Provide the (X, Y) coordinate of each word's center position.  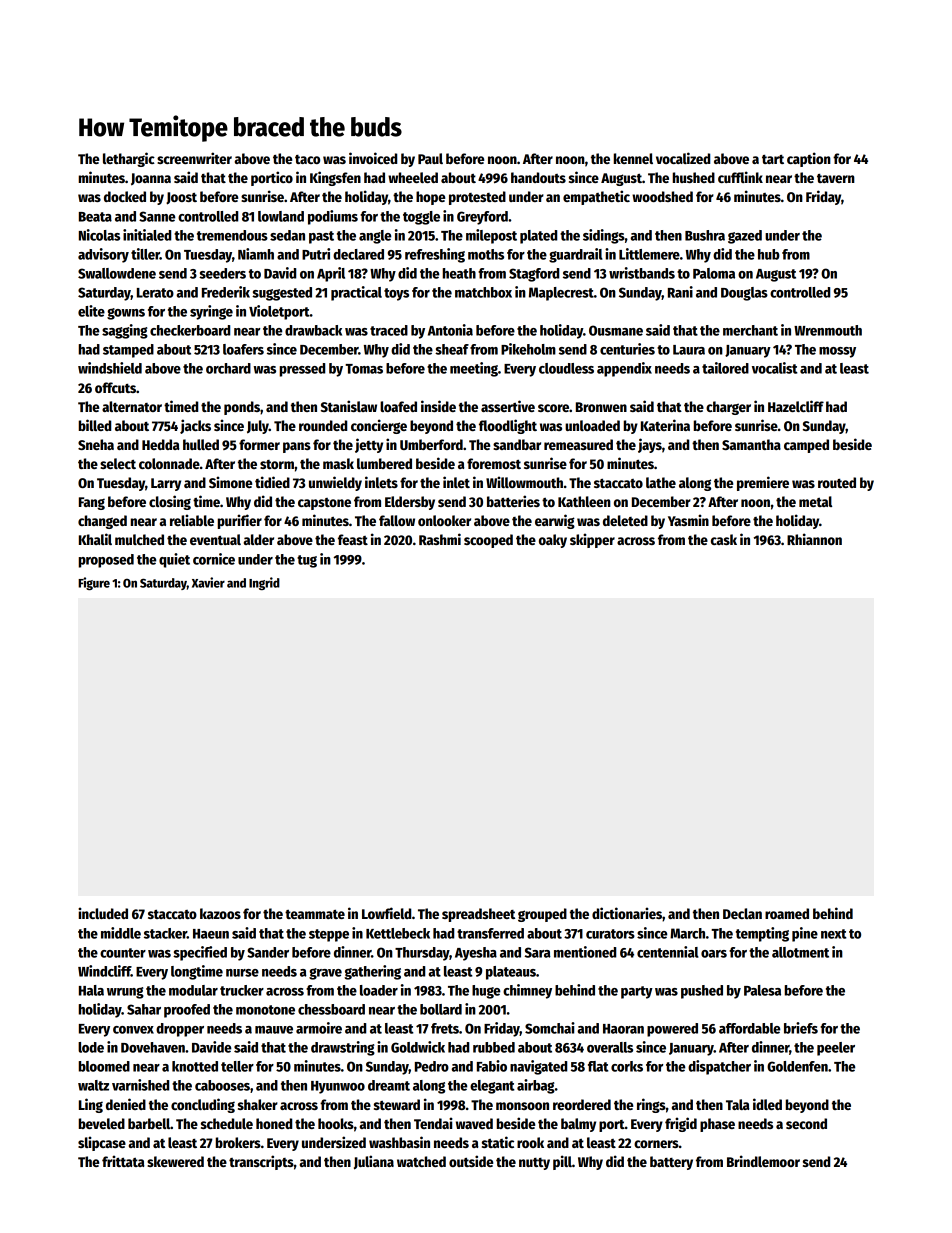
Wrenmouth (828, 330)
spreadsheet (478, 915)
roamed (787, 913)
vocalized (683, 158)
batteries (513, 501)
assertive (508, 406)
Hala (91, 990)
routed (837, 482)
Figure (94, 583)
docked (125, 196)
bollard (441, 1009)
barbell (149, 1123)
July (258, 427)
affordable (749, 1028)
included (103, 913)
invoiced (373, 158)
